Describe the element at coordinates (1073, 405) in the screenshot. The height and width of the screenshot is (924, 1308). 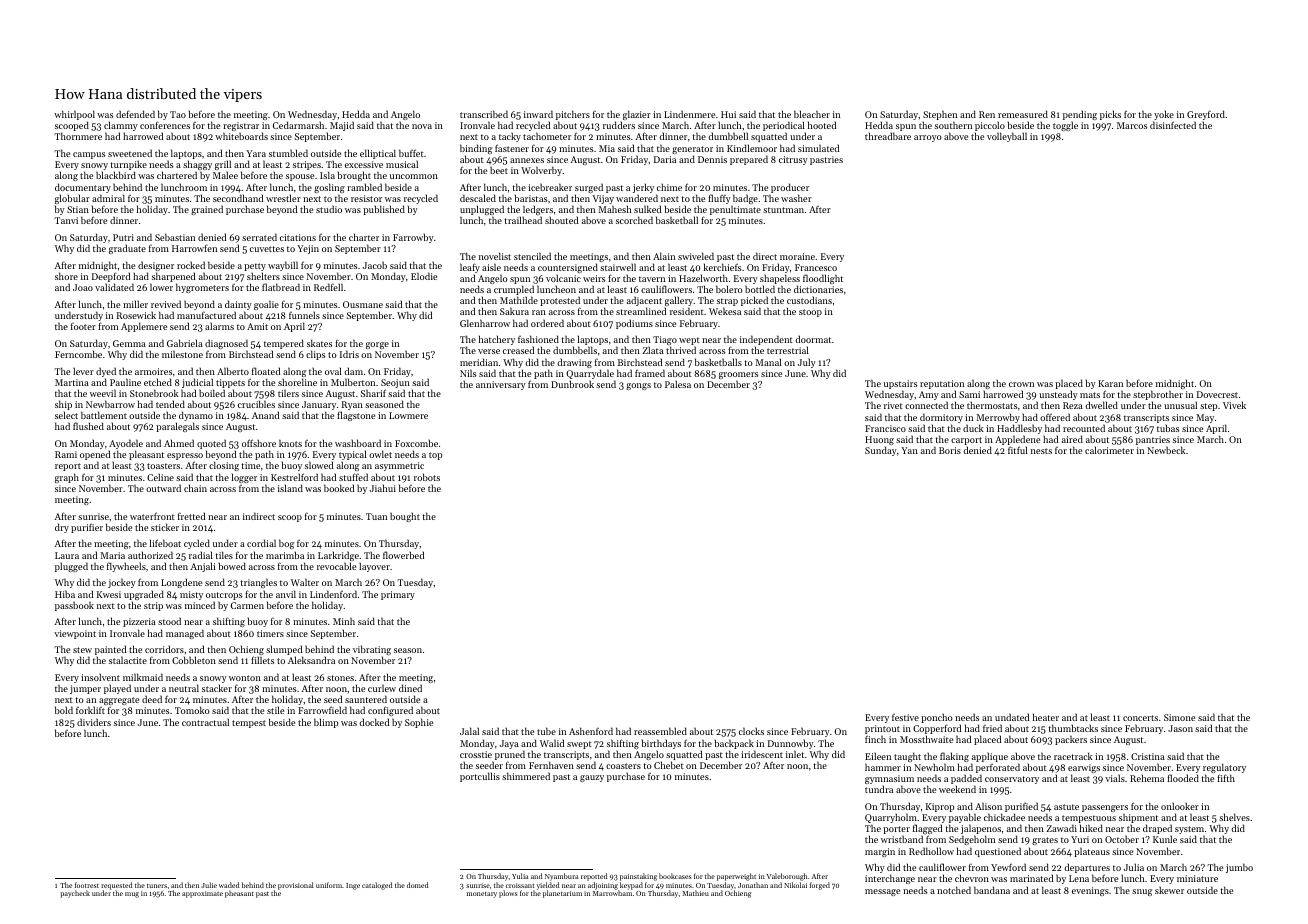
I see `Reza` at that location.
